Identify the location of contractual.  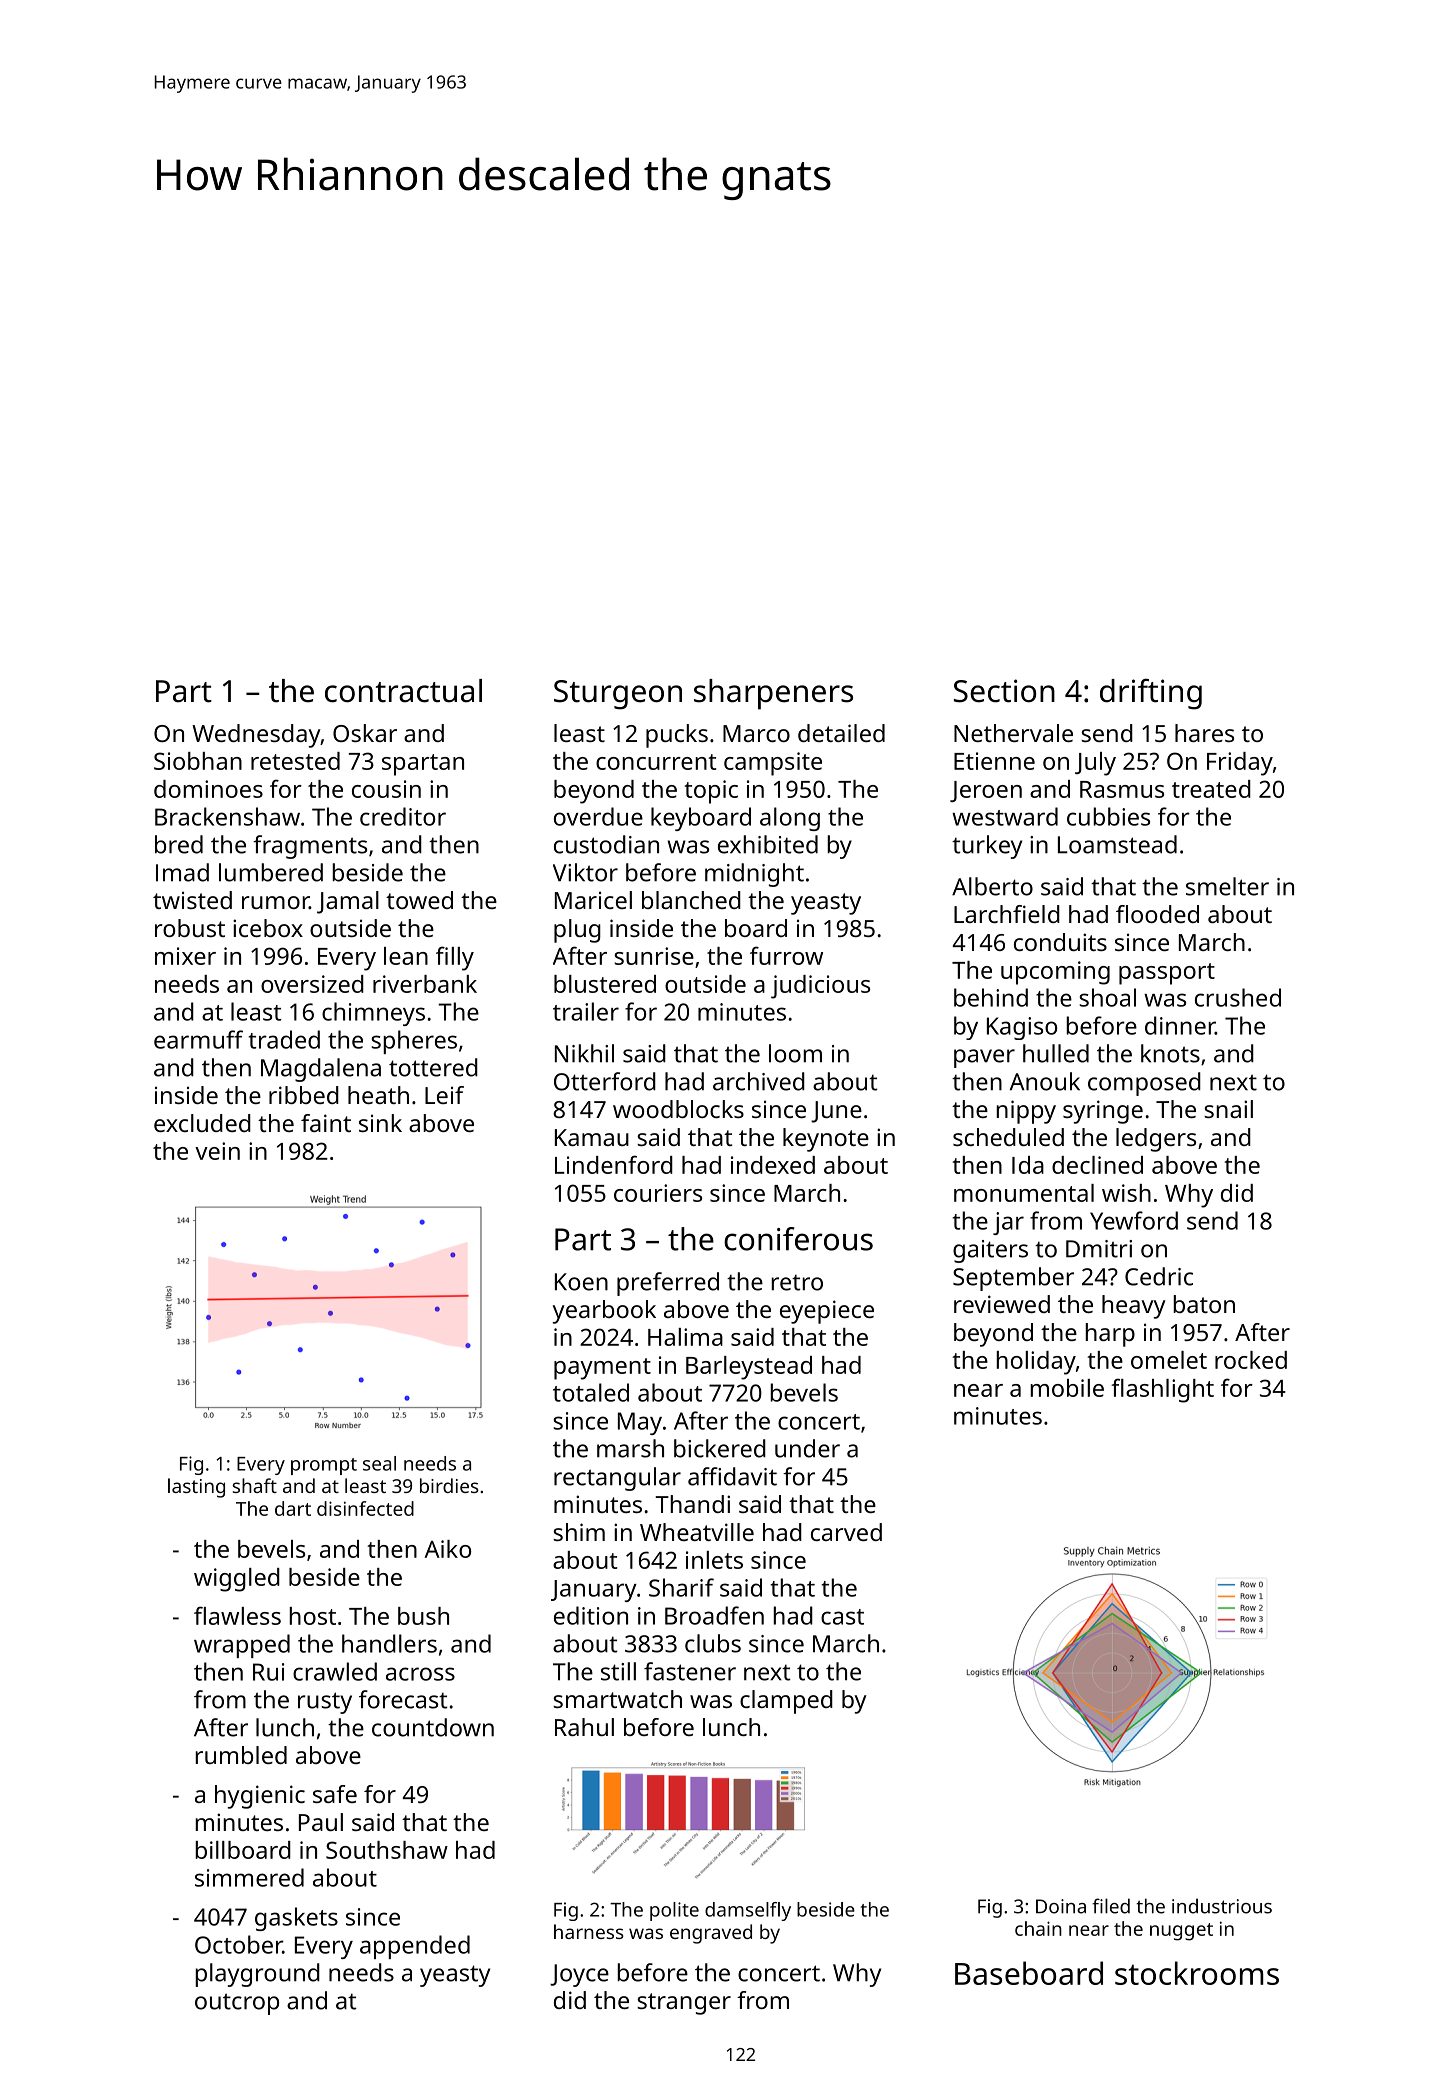
(403, 691).
